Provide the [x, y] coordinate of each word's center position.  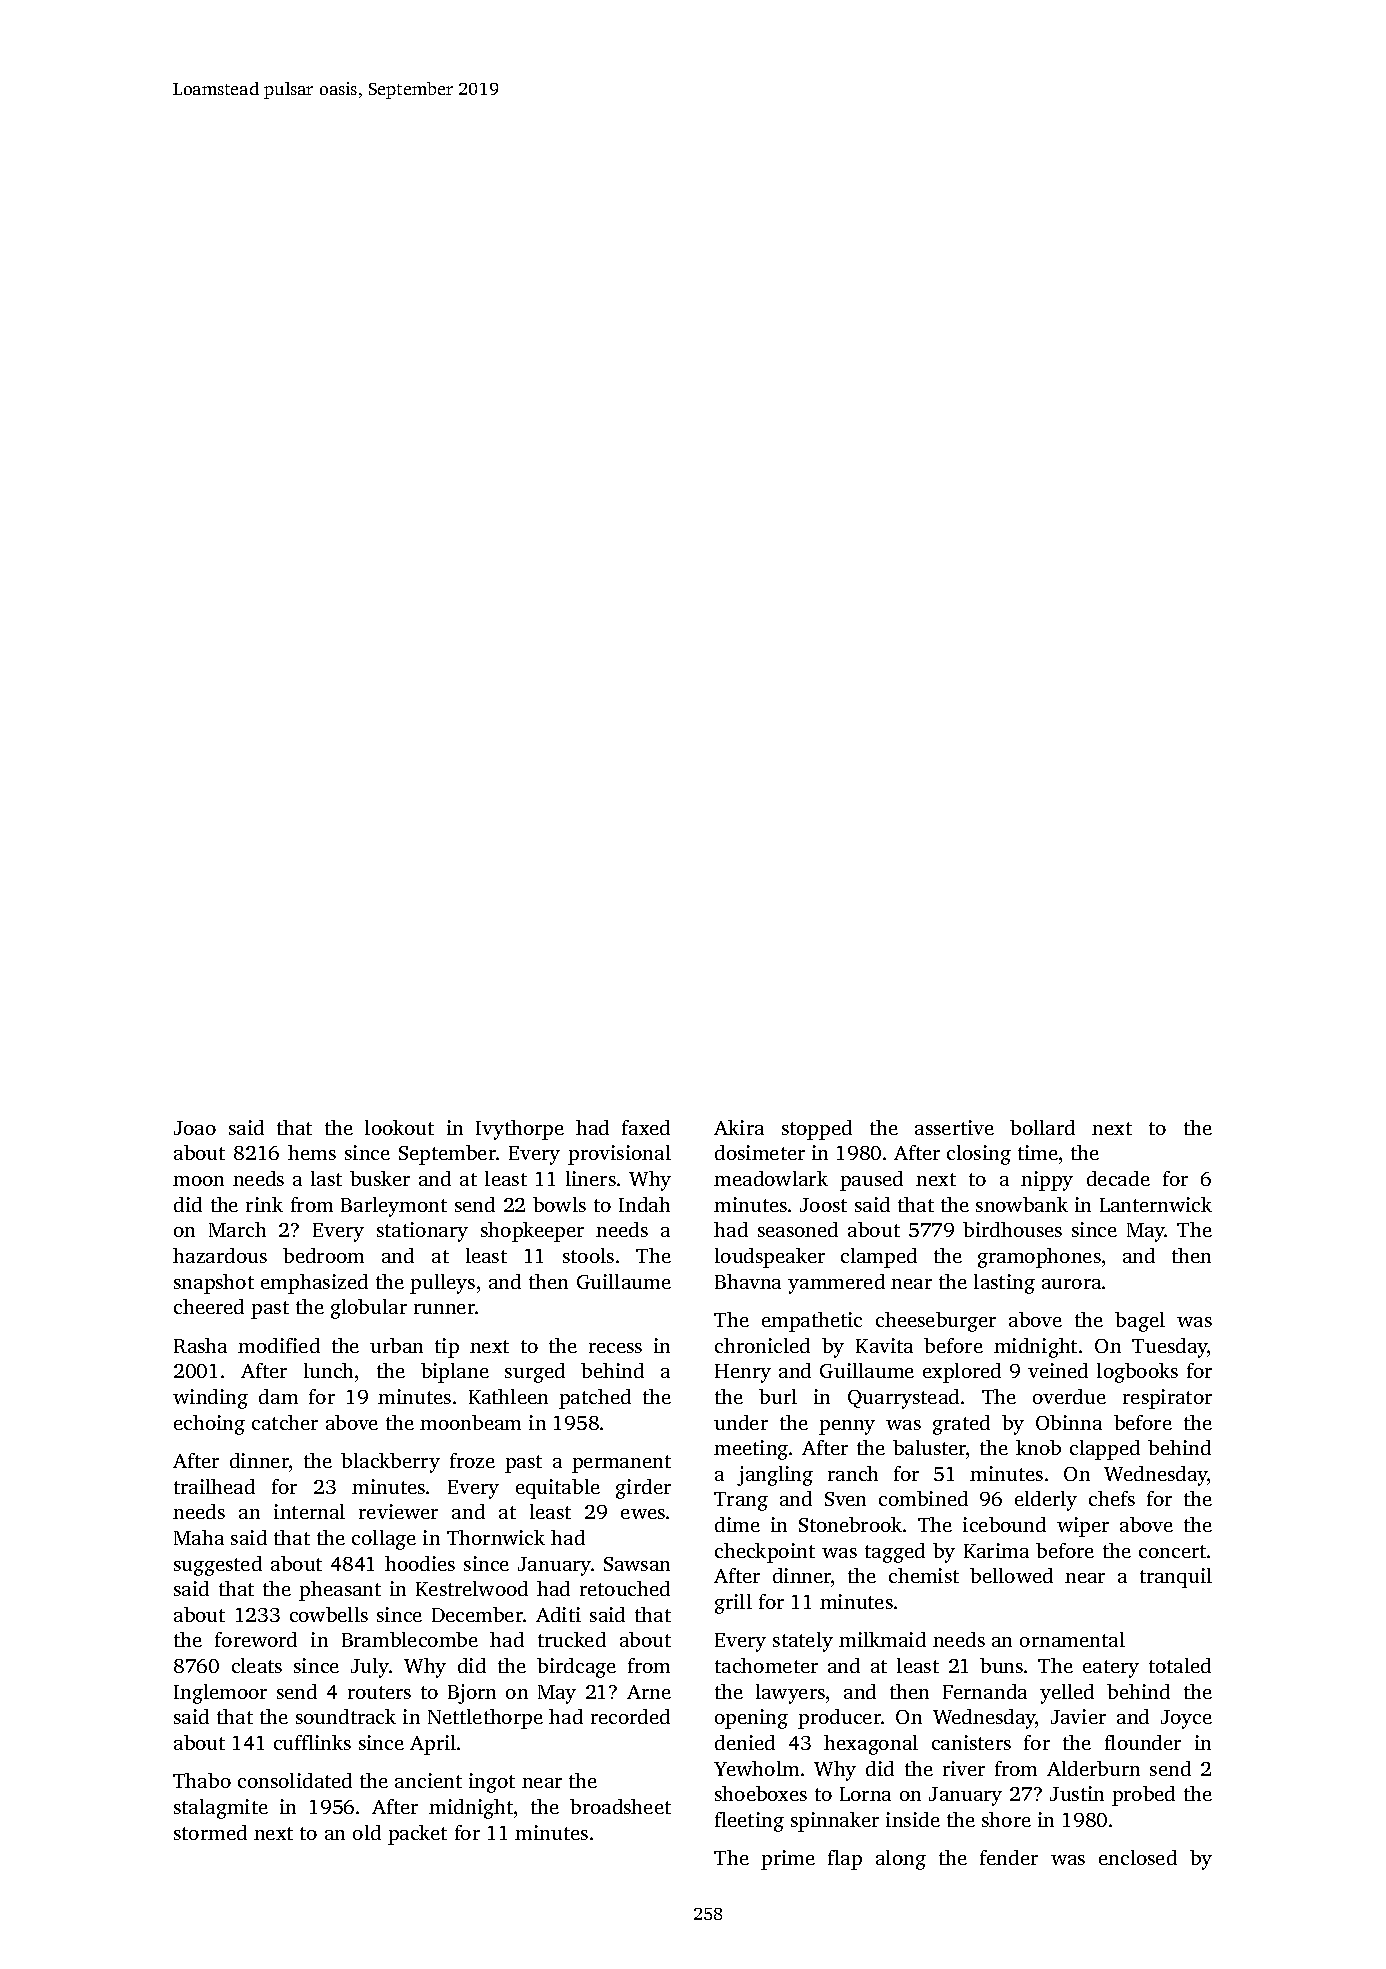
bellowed [1011, 1575]
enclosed [1138, 1857]
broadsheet [620, 1806]
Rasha [200, 1345]
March [237, 1229]
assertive [954, 1127]
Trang [741, 1501]
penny [847, 1427]
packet [417, 1835]
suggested [218, 1566]
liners [591, 1178]
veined [1058, 1370]
